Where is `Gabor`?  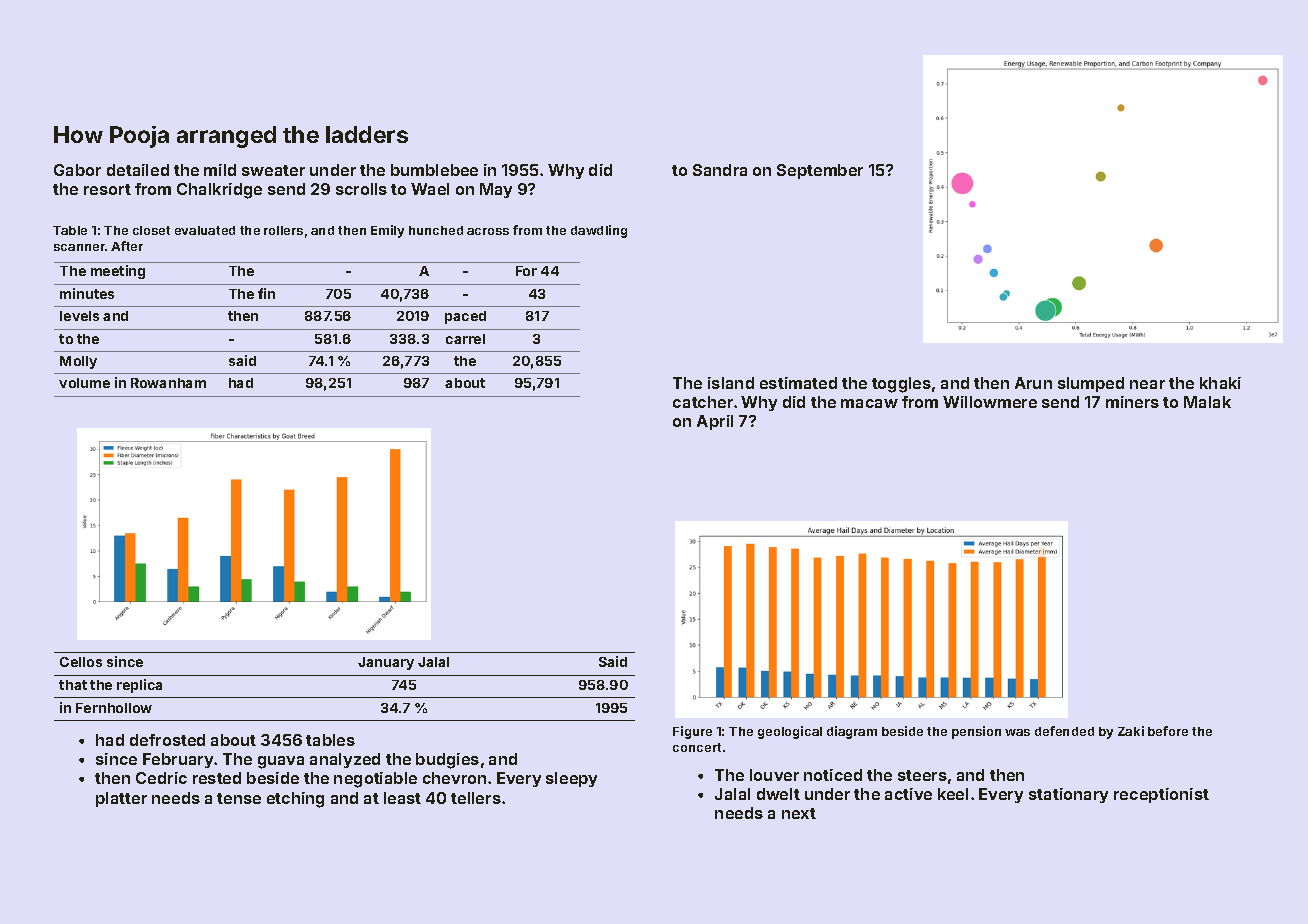 Gabor is located at coordinates (77, 170).
